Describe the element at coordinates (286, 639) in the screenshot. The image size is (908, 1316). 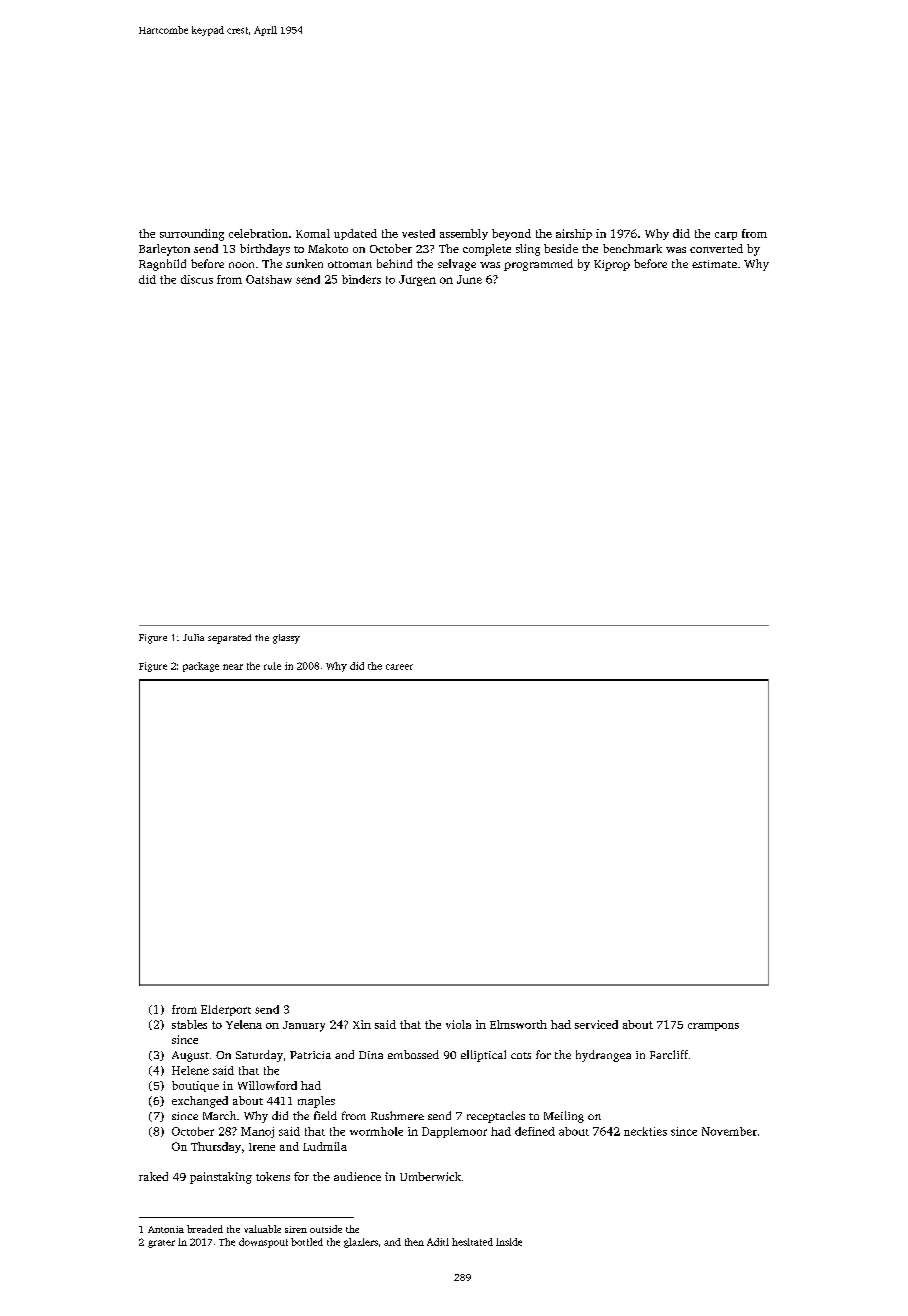
I see `glassy` at that location.
